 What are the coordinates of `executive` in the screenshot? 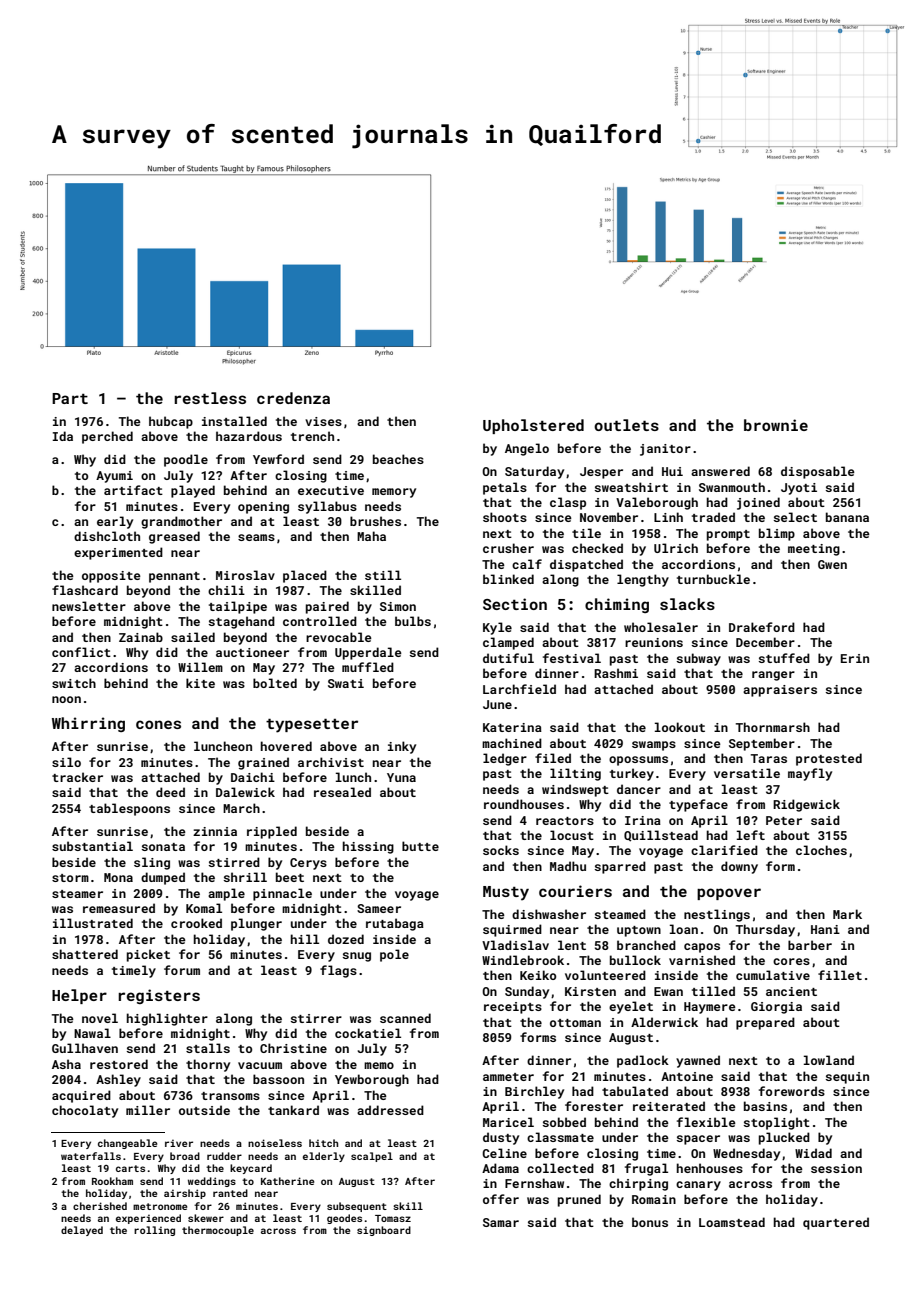 It's located at (331, 490).
